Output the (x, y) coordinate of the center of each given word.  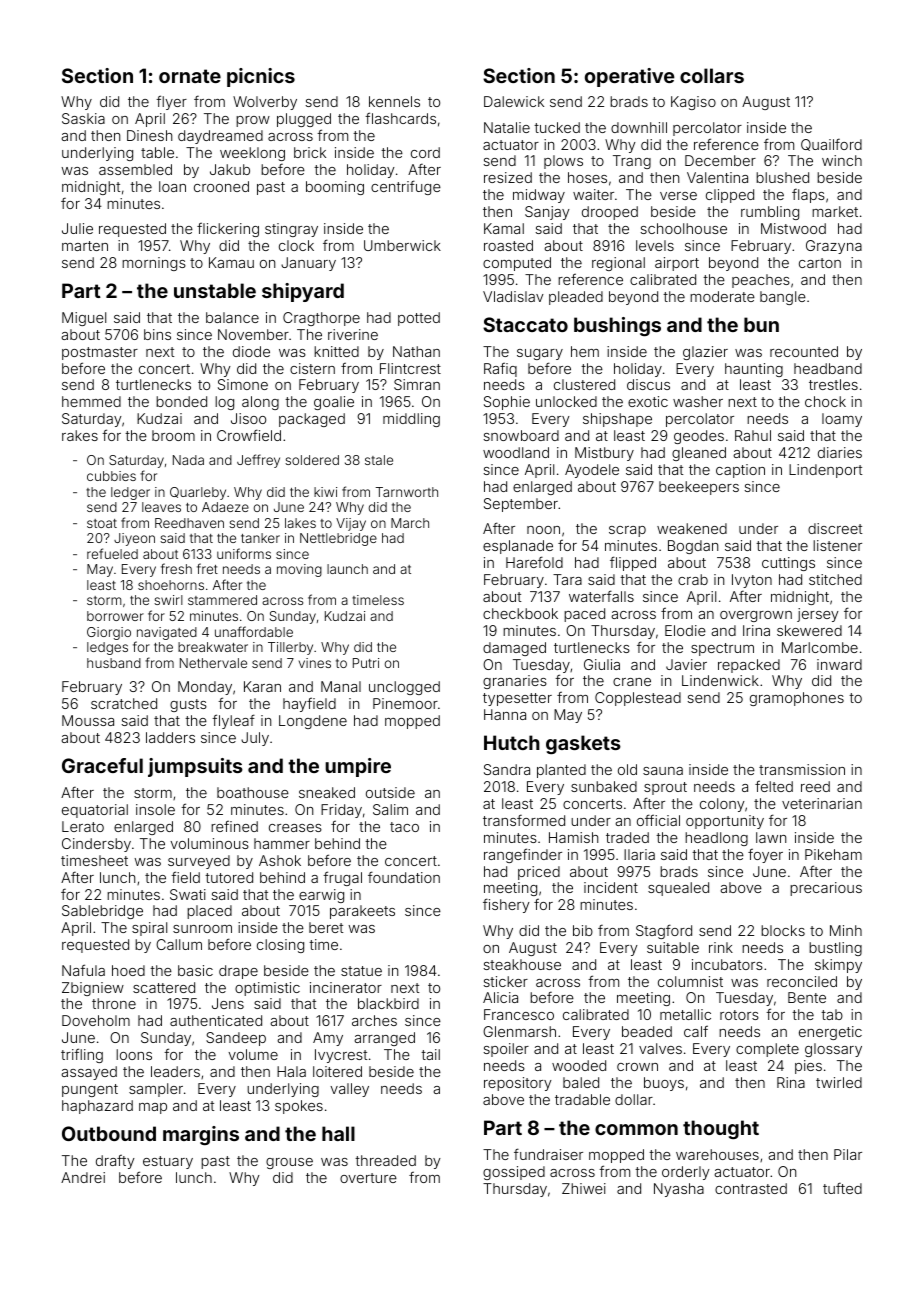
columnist (690, 981)
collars (712, 75)
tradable (582, 1099)
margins (201, 1135)
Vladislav (513, 296)
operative (629, 77)
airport (677, 264)
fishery (506, 905)
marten (85, 246)
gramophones (797, 699)
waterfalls (601, 596)
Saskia (83, 118)
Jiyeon (134, 539)
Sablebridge (102, 912)
